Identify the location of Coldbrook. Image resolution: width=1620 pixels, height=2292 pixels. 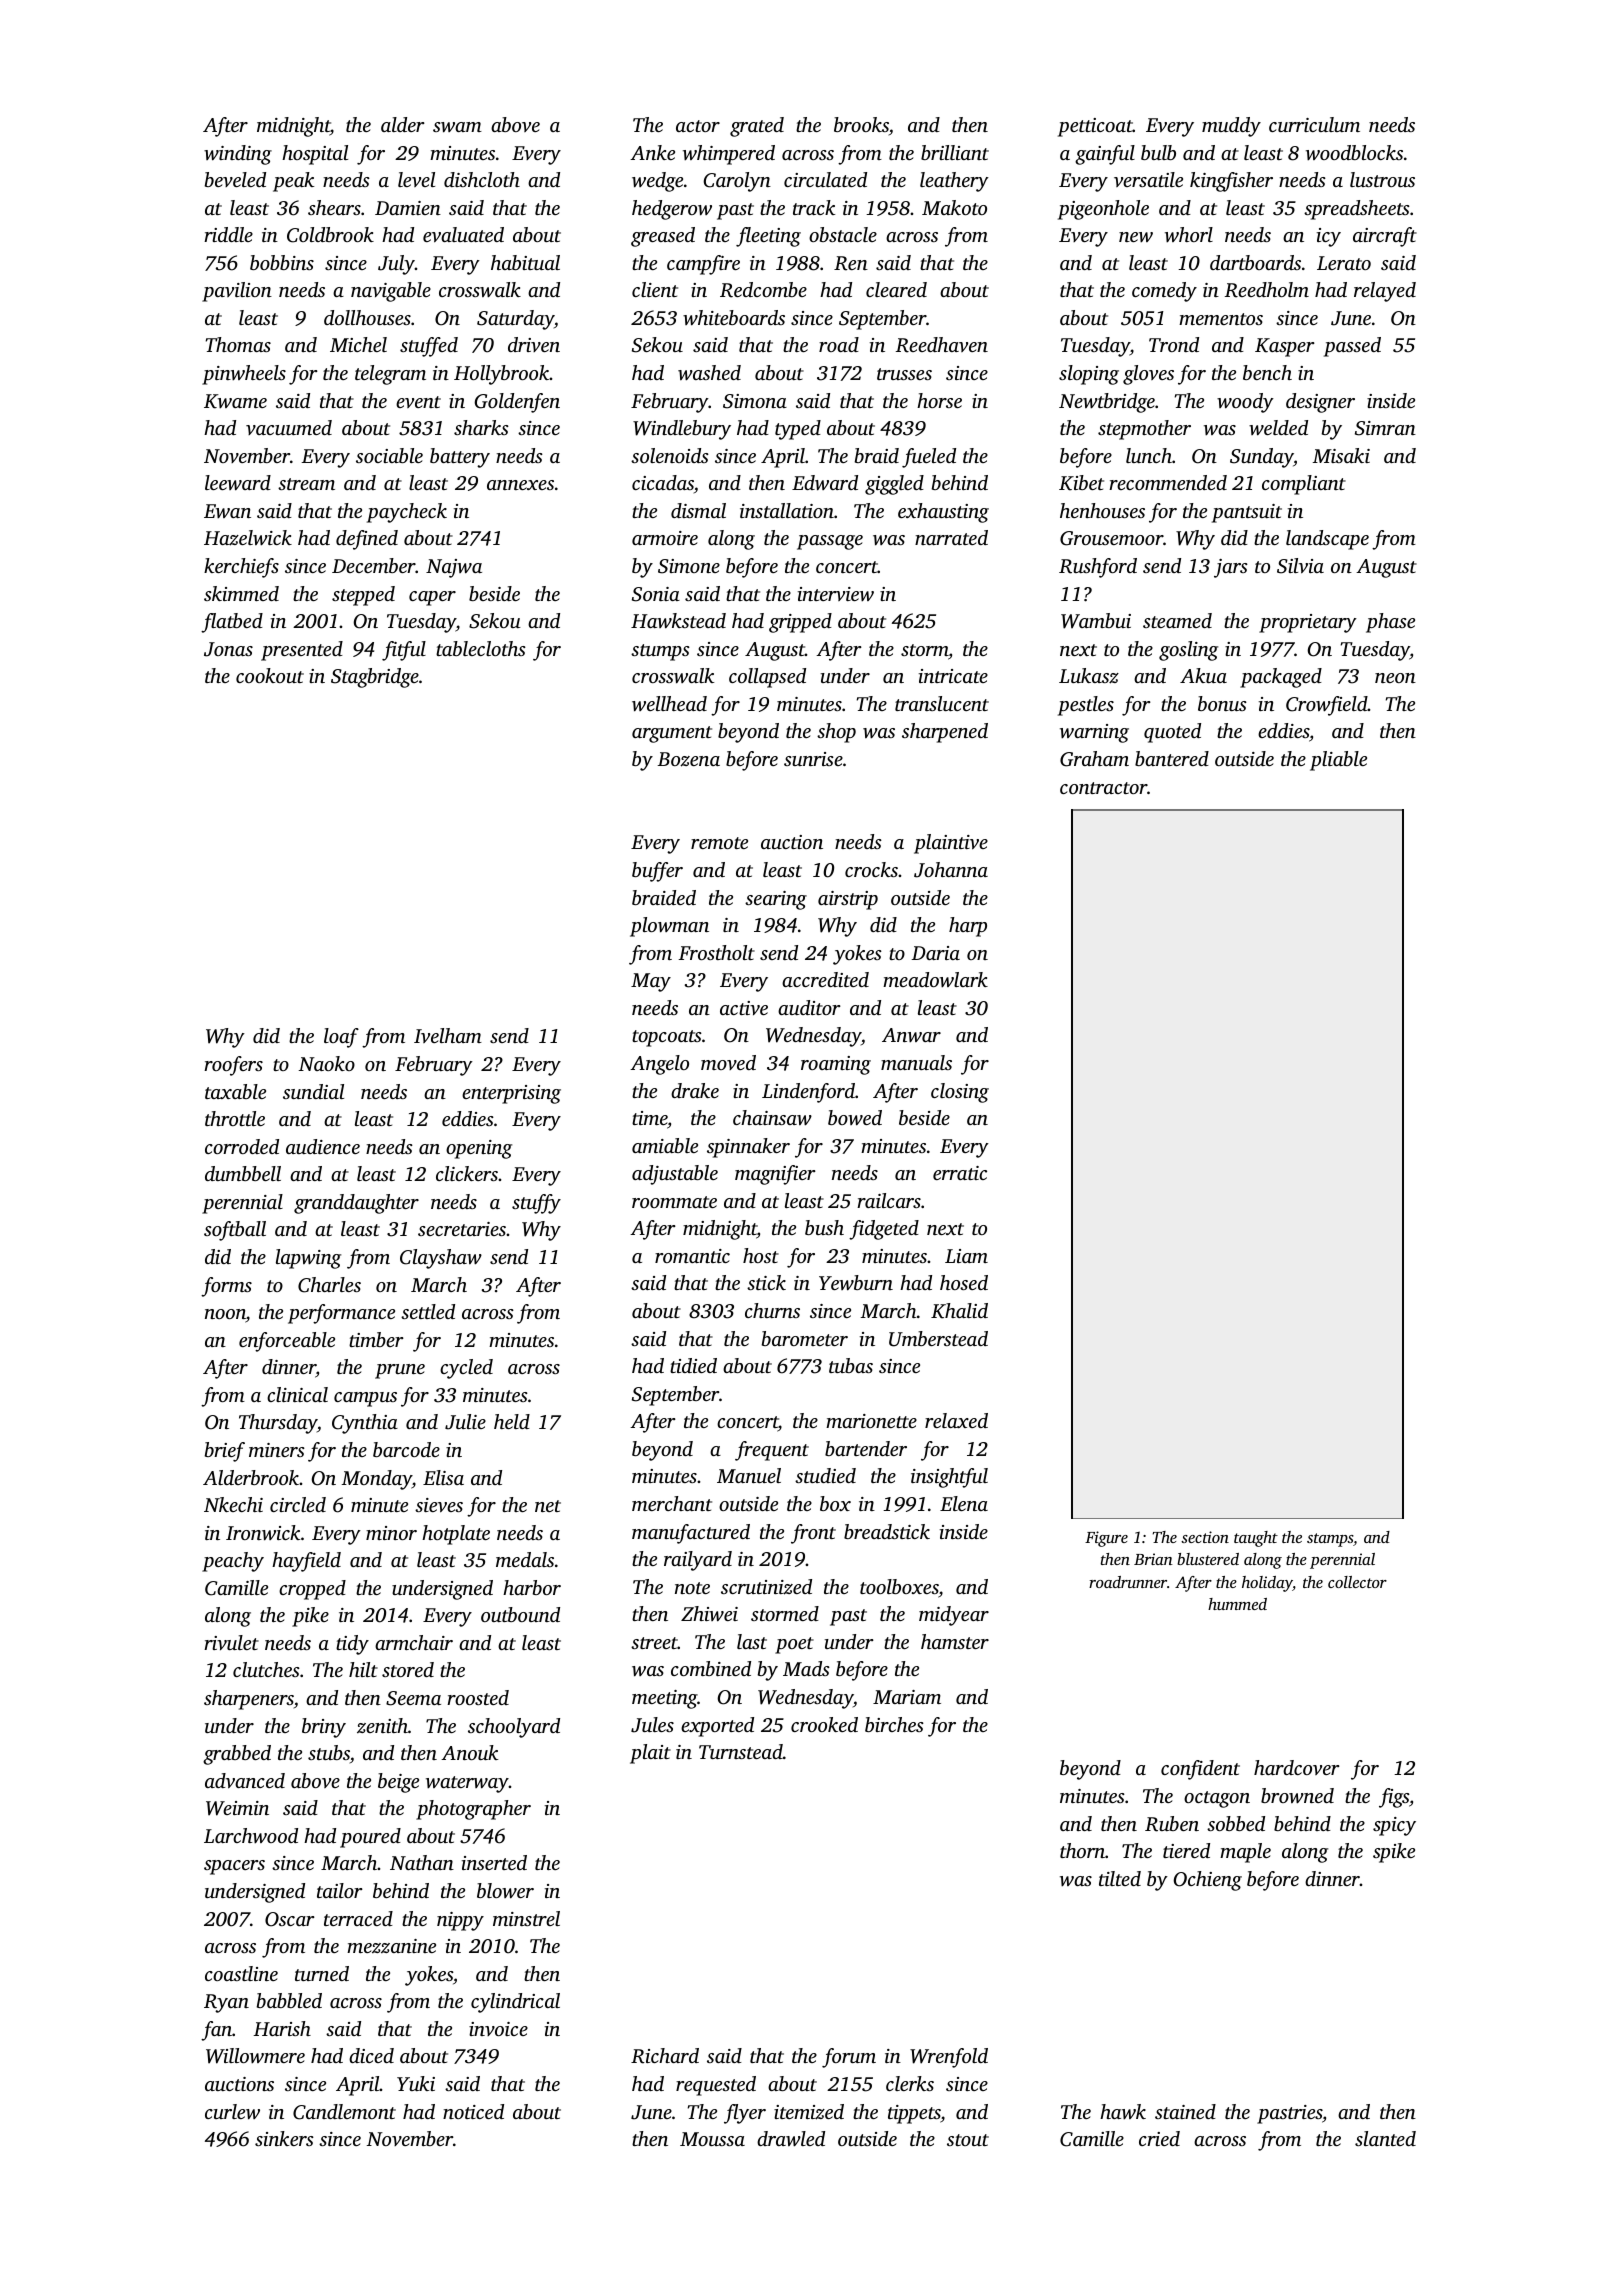
(330, 235).
